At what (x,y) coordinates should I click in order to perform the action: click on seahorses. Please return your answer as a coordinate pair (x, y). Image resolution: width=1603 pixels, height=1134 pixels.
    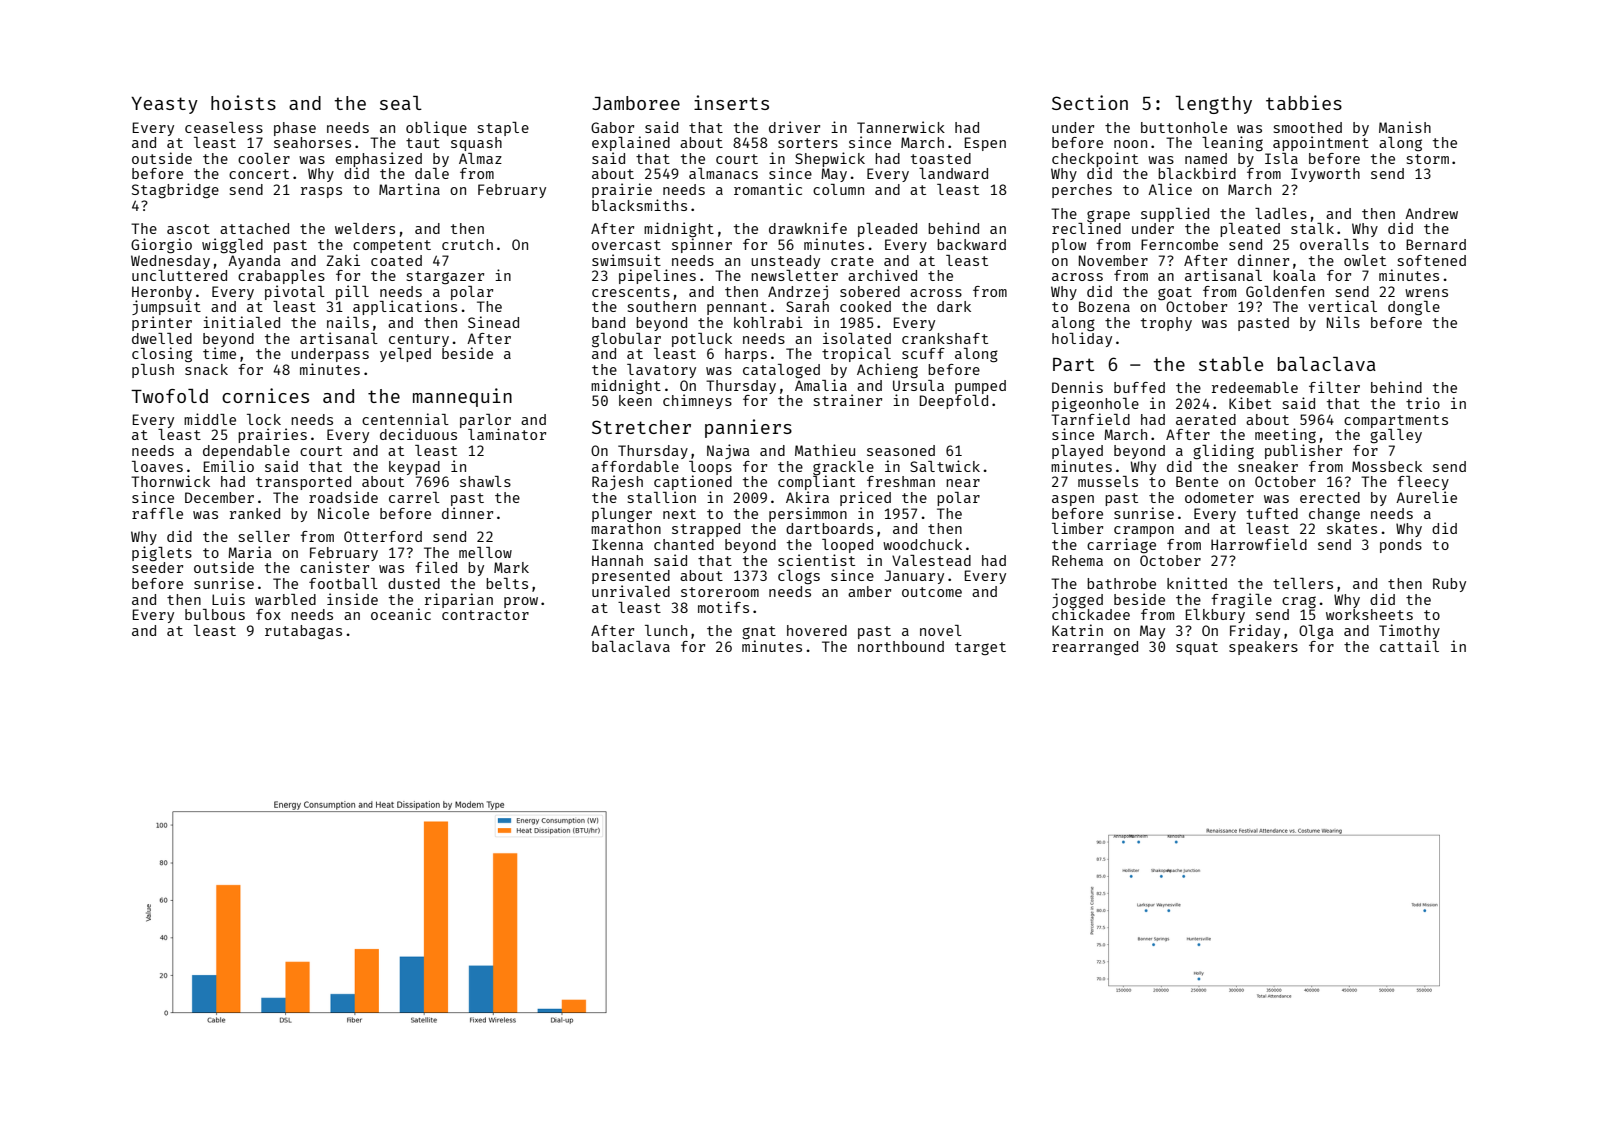
    Looking at the image, I should click on (312, 142).
